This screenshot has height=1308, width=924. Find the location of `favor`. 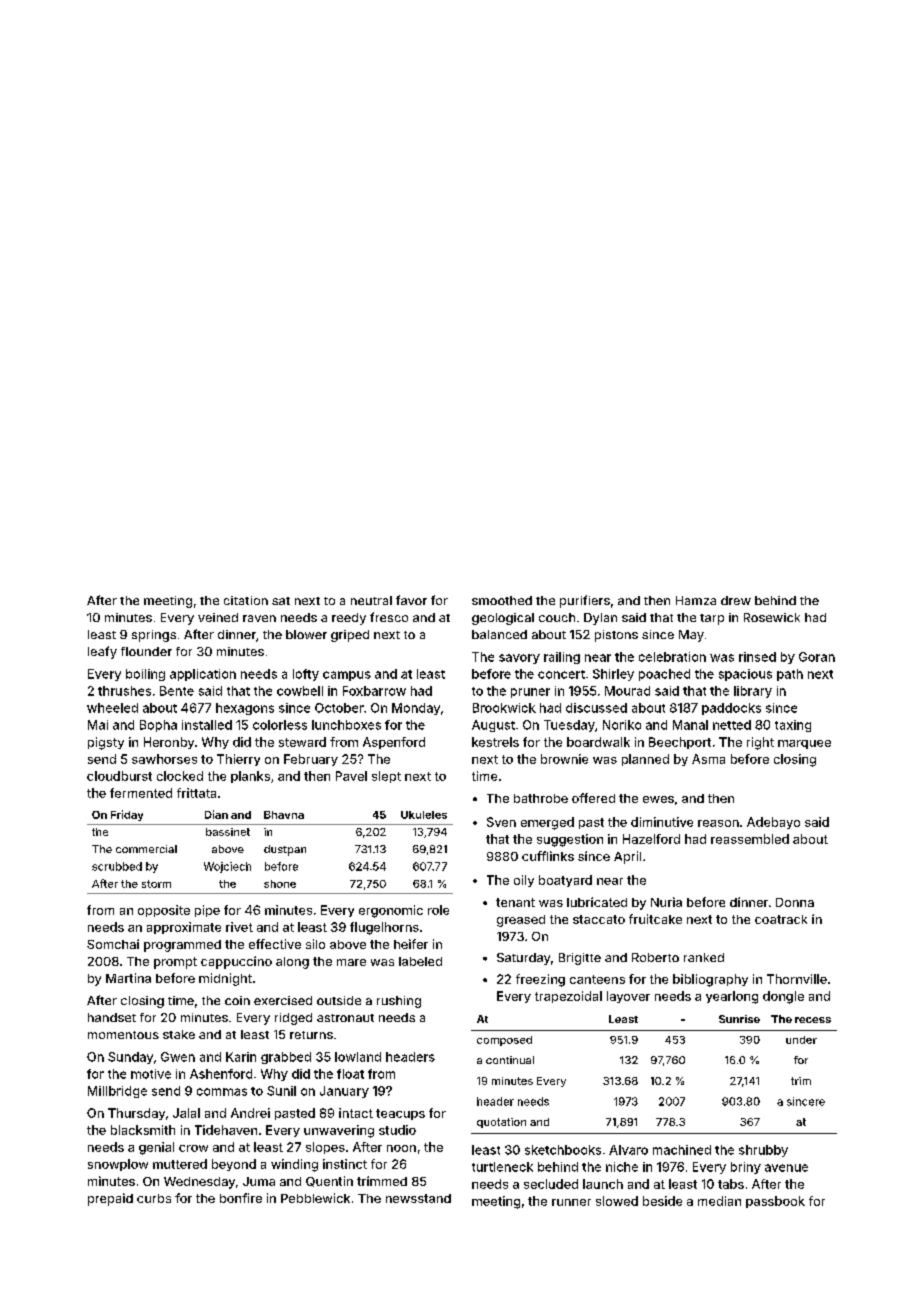

favor is located at coordinates (411, 600).
